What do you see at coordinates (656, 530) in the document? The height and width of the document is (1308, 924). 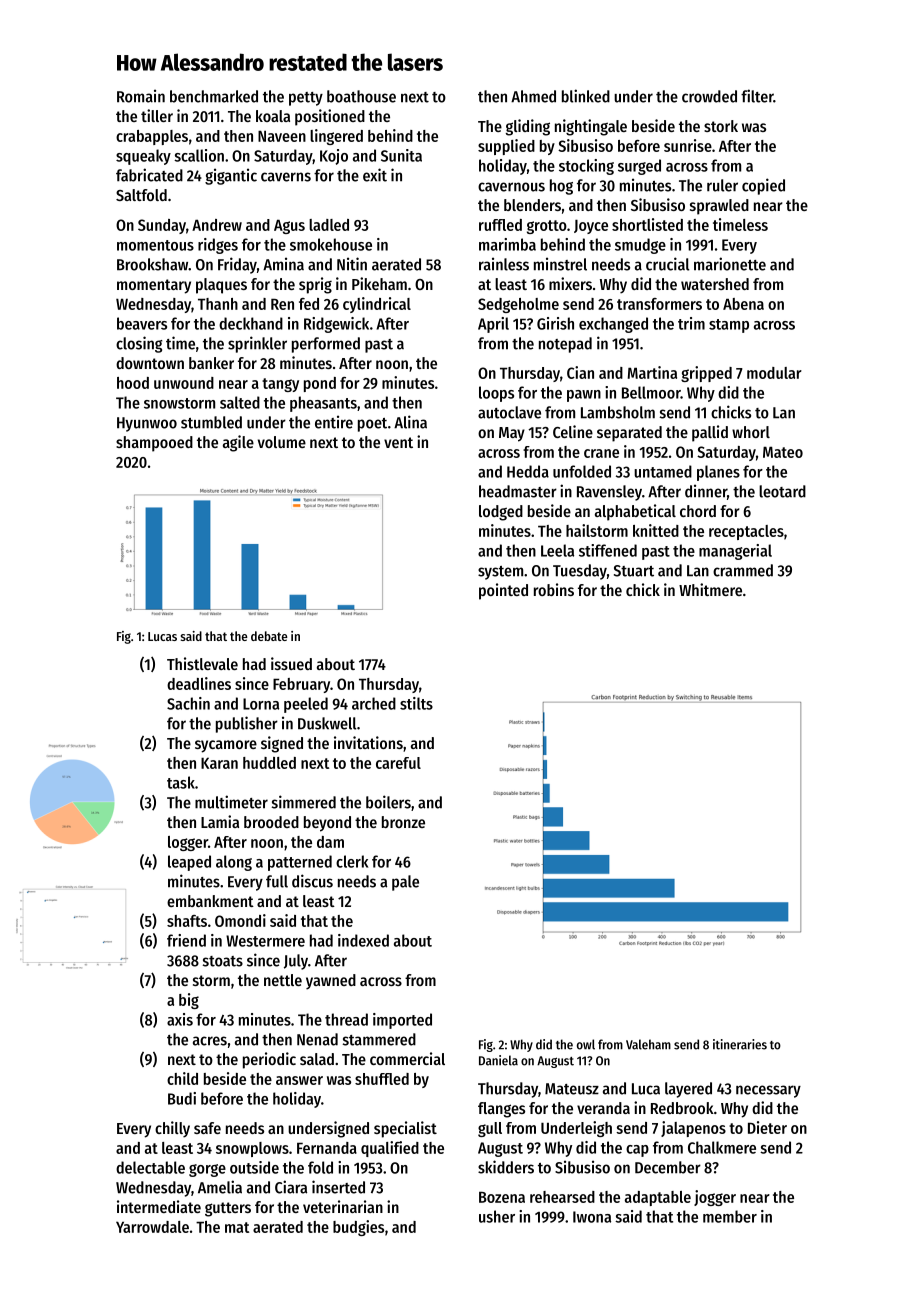 I see `knitted` at bounding box center [656, 530].
